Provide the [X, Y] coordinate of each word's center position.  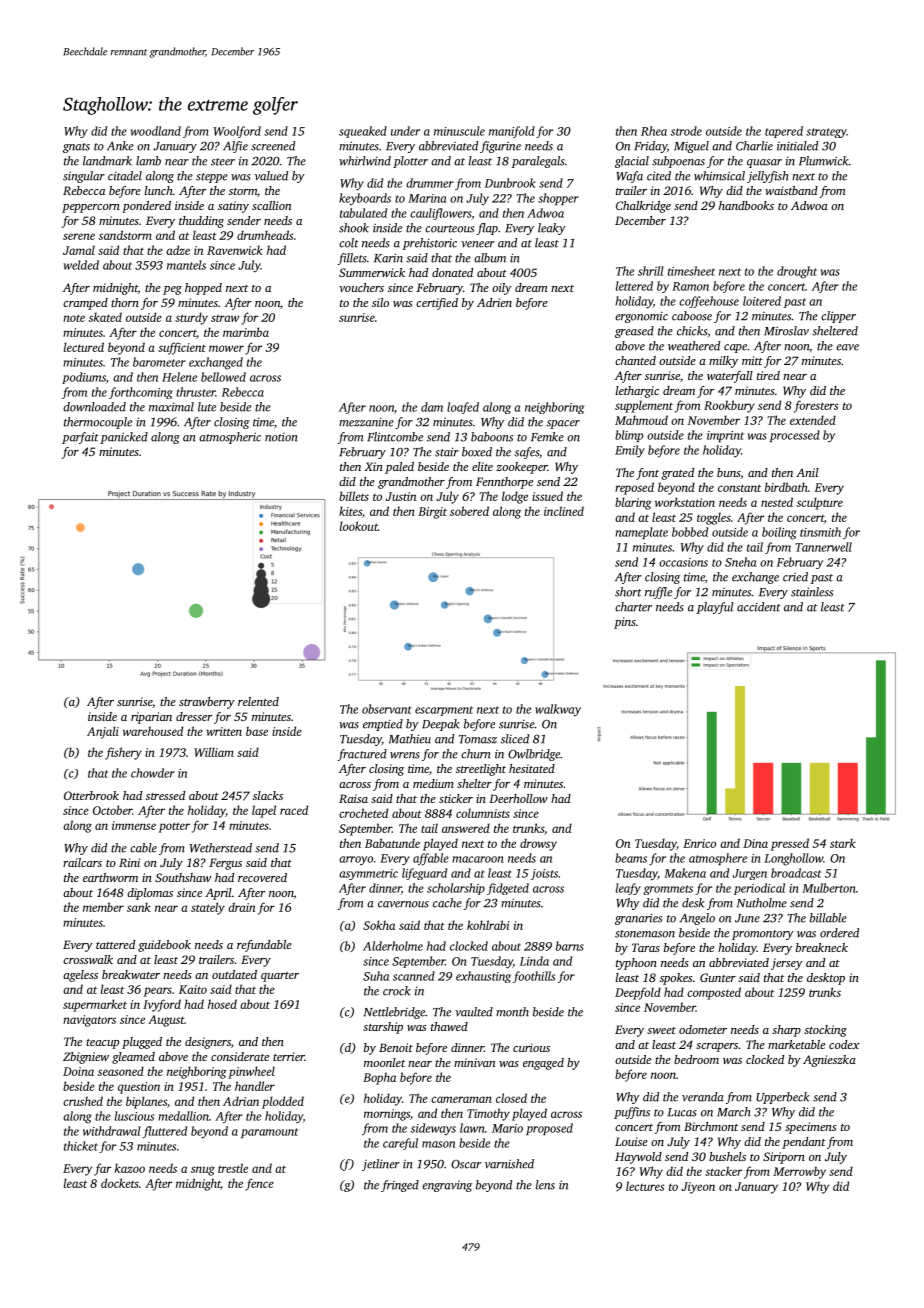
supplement [644, 406]
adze [178, 250]
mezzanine [366, 422]
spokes [676, 979]
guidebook [164, 946]
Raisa [353, 798]
